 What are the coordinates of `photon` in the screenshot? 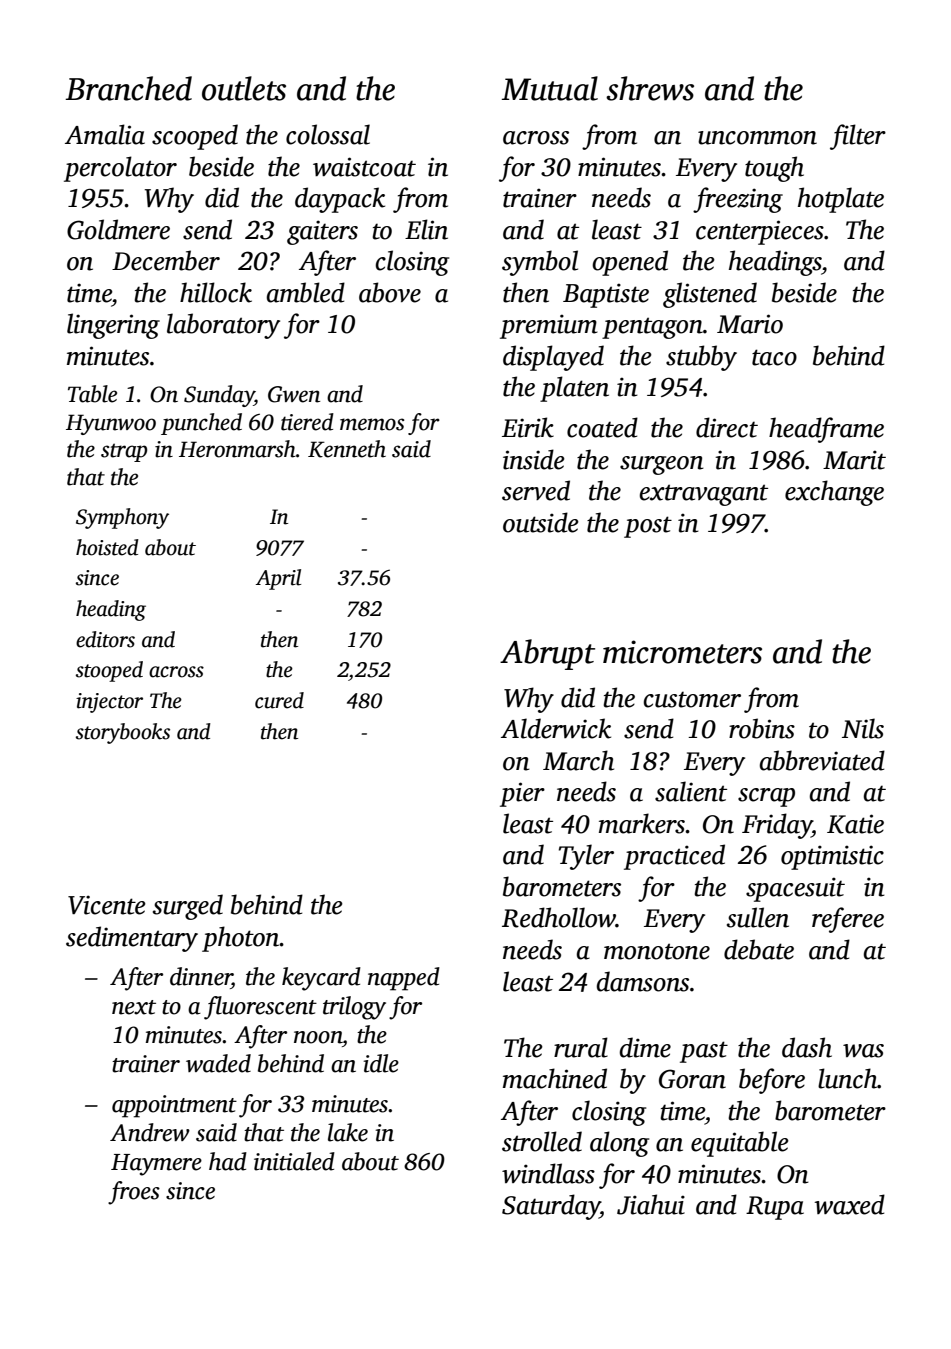 It's located at (241, 939).
